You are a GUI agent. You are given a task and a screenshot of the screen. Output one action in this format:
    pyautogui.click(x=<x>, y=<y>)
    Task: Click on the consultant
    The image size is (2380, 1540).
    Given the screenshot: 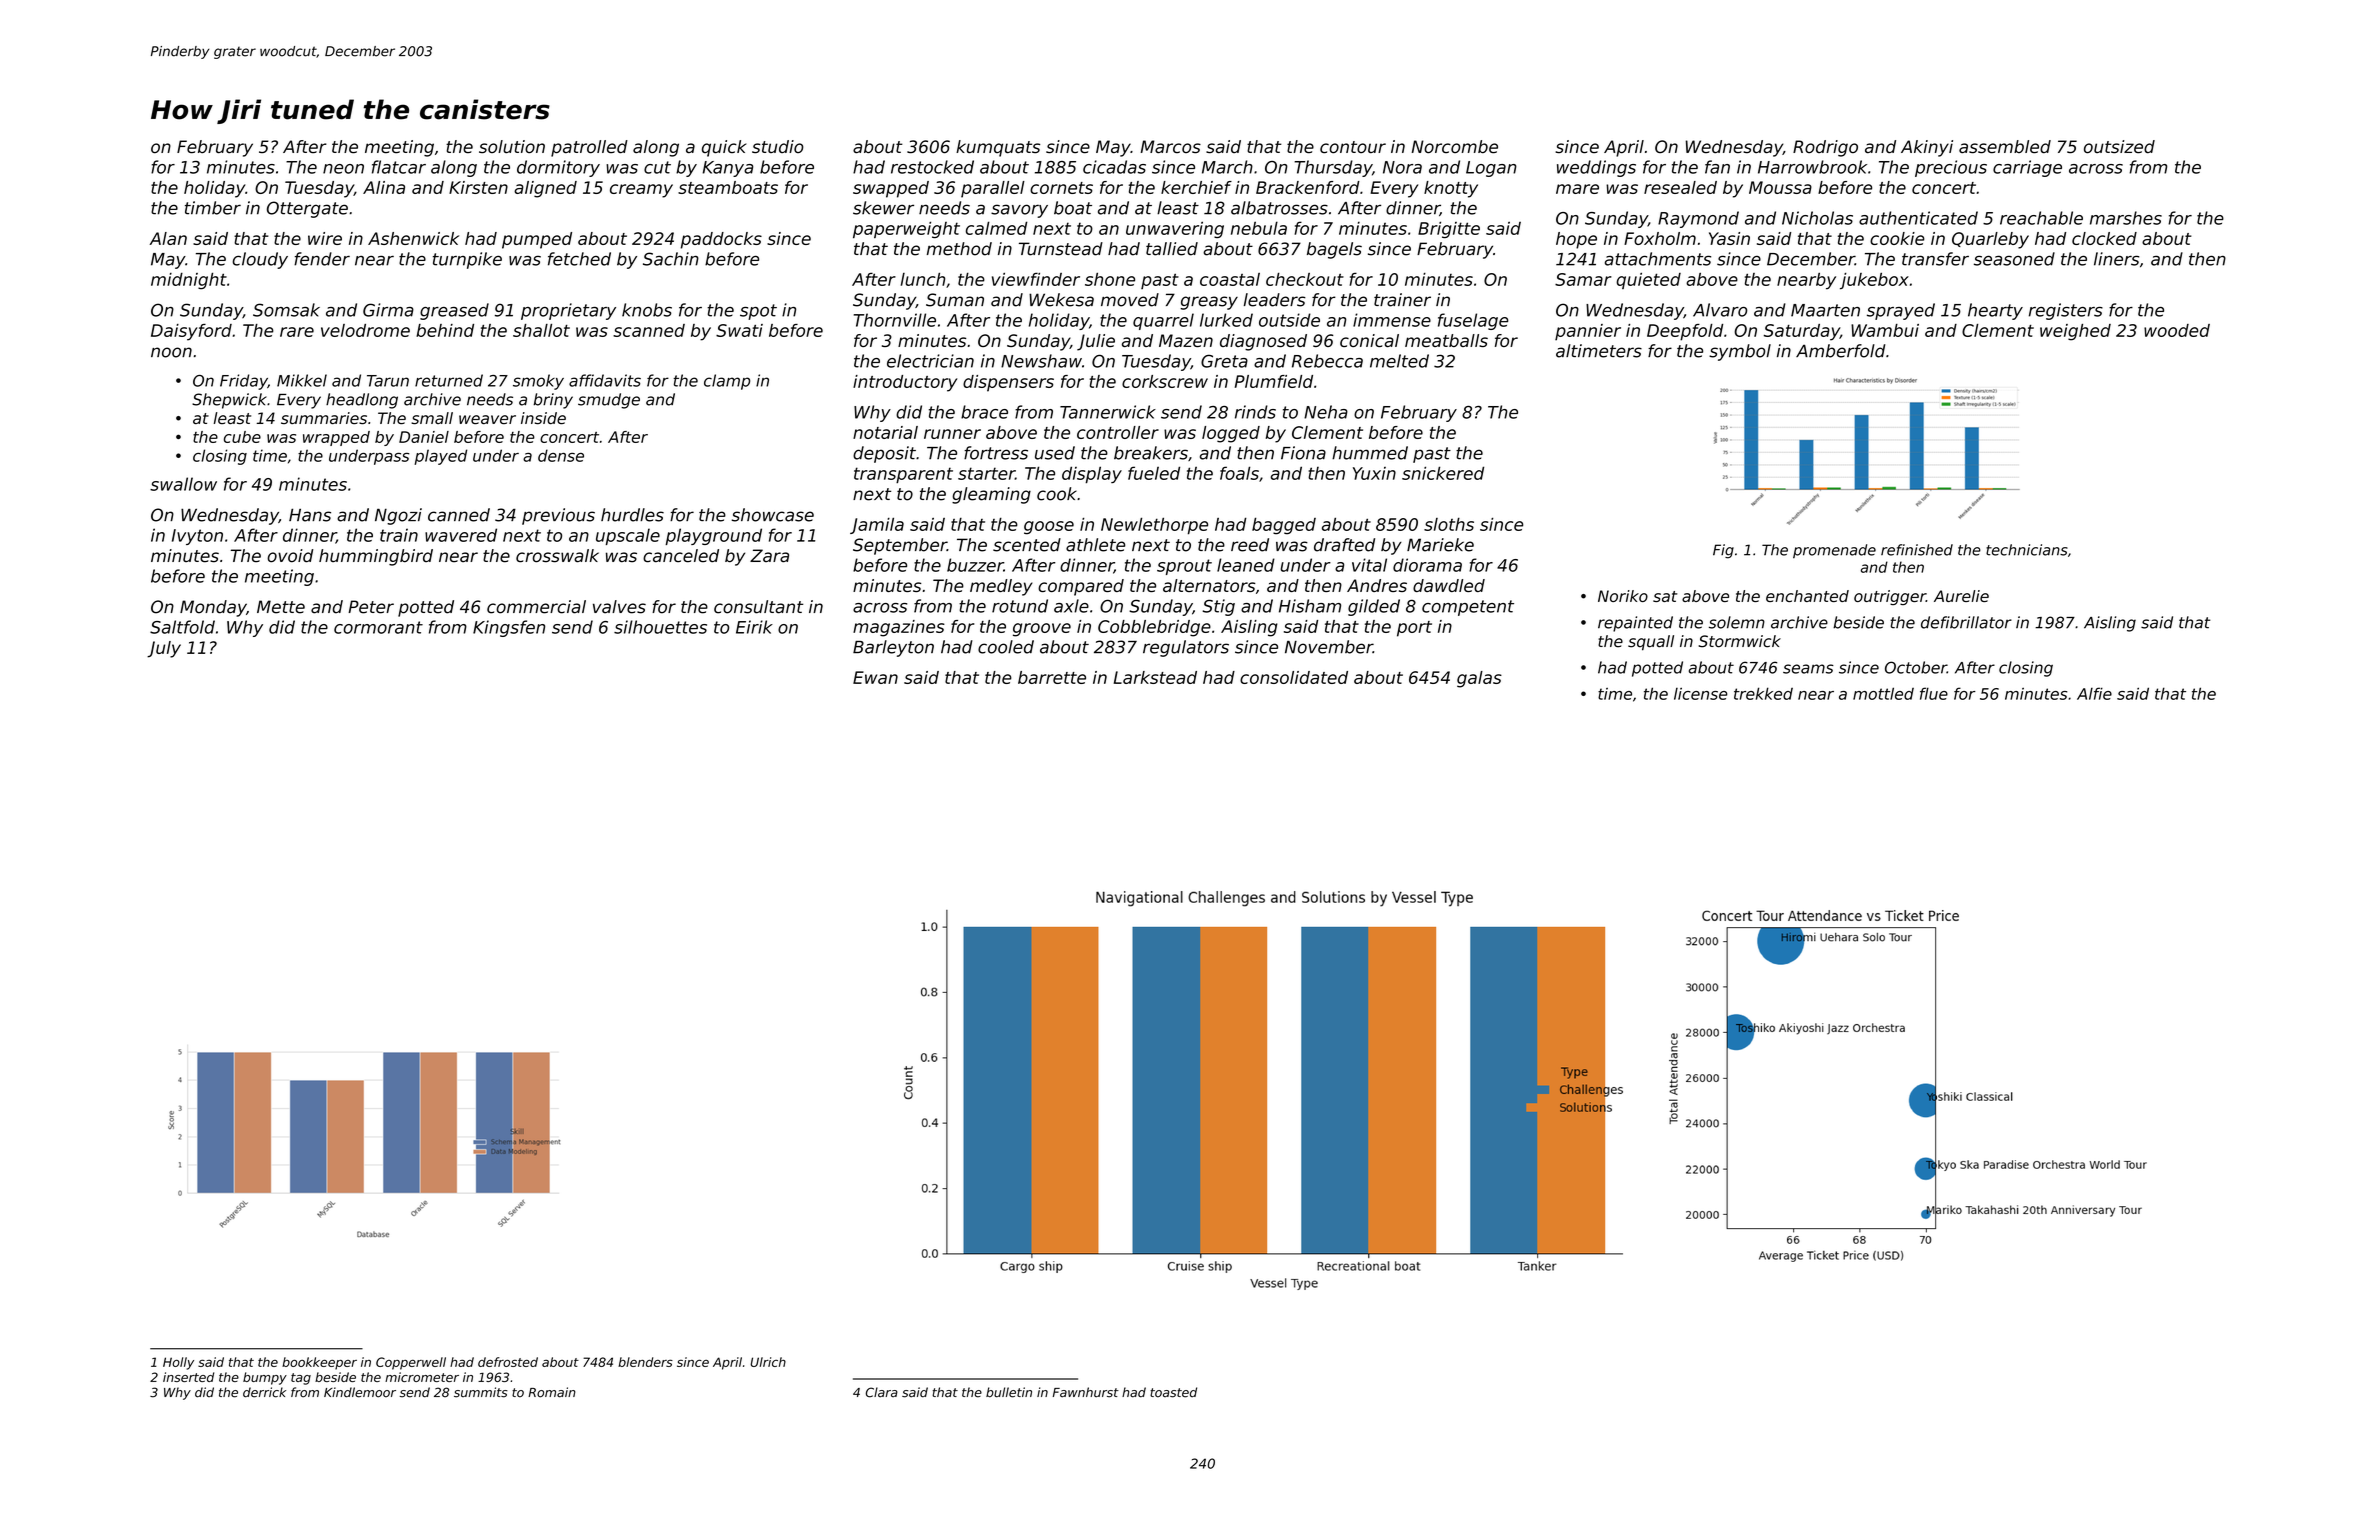 What is the action you would take?
    pyautogui.click(x=758, y=607)
